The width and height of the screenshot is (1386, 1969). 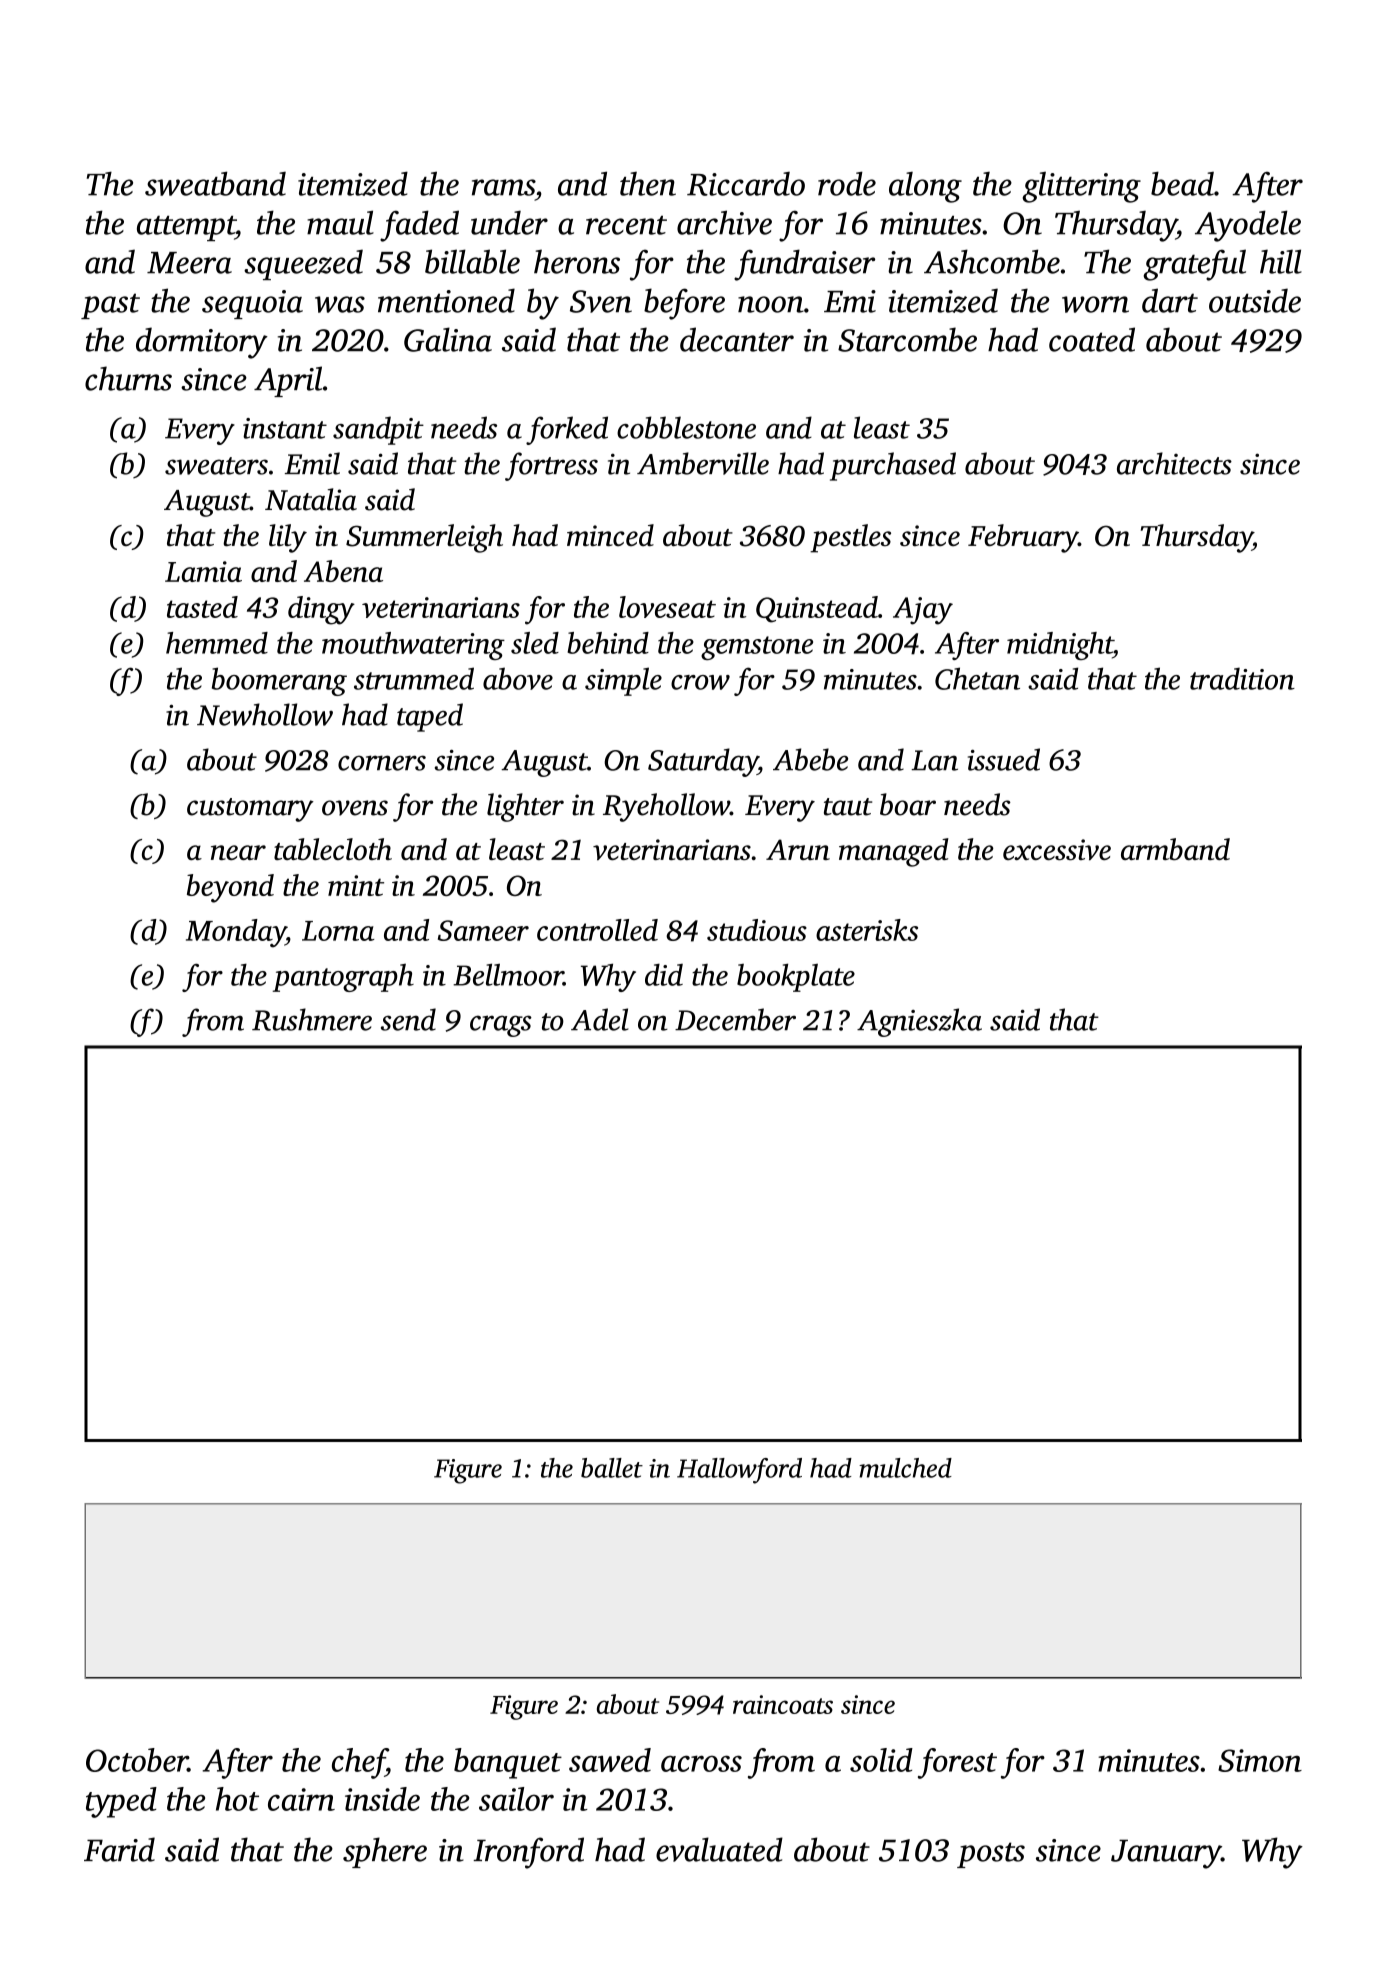 I want to click on mulched, so click(x=905, y=1468).
